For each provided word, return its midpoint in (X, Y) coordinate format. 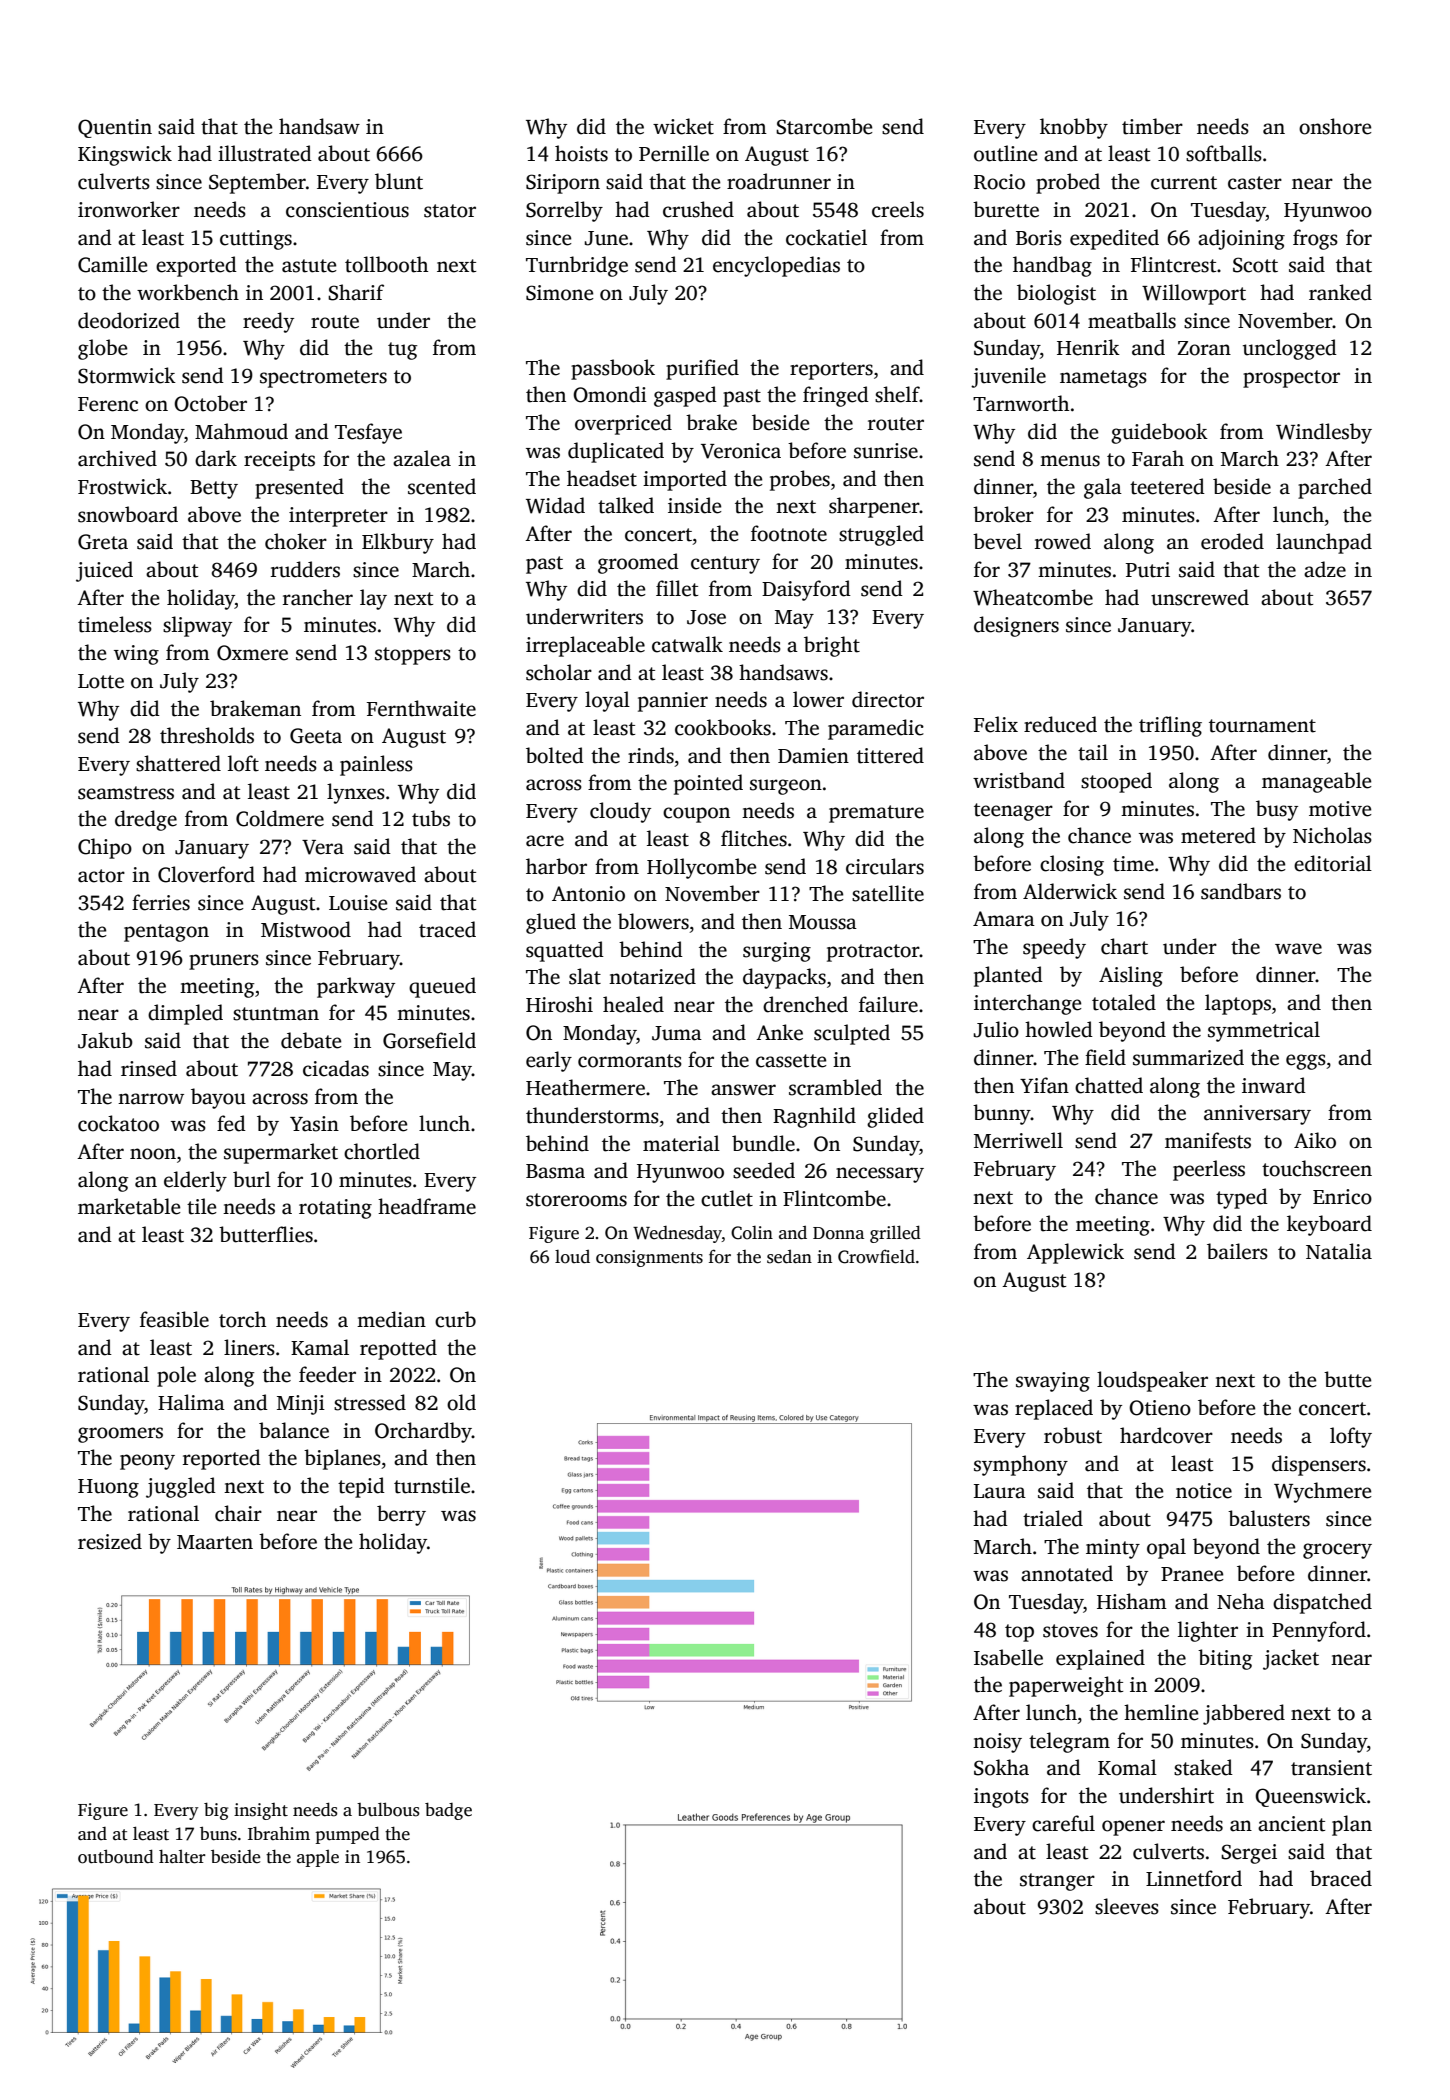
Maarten (215, 1542)
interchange (1028, 1004)
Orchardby (423, 1432)
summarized (1188, 1057)
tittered (890, 755)
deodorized (129, 320)
